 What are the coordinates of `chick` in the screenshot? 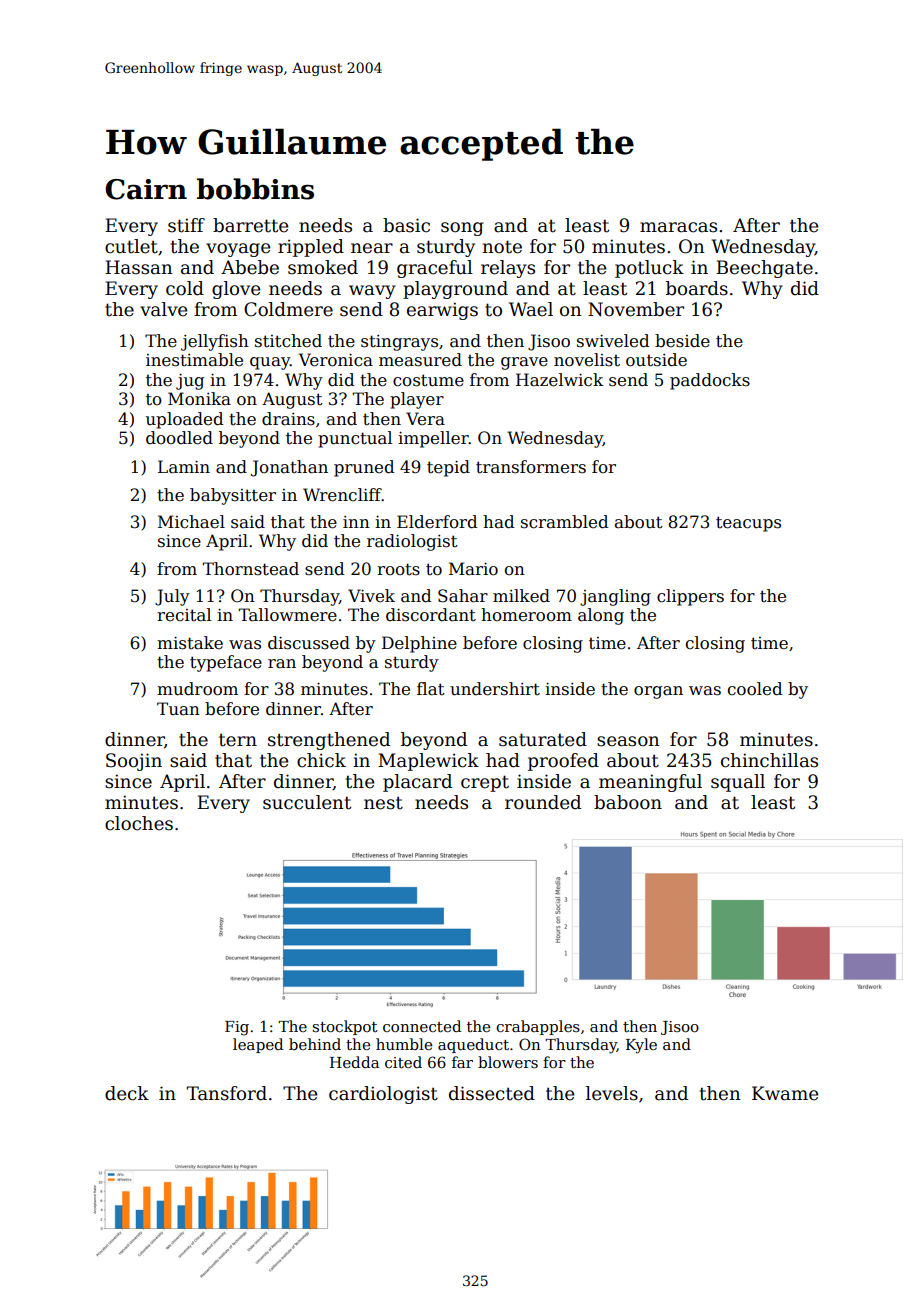 It's located at (321, 760).
